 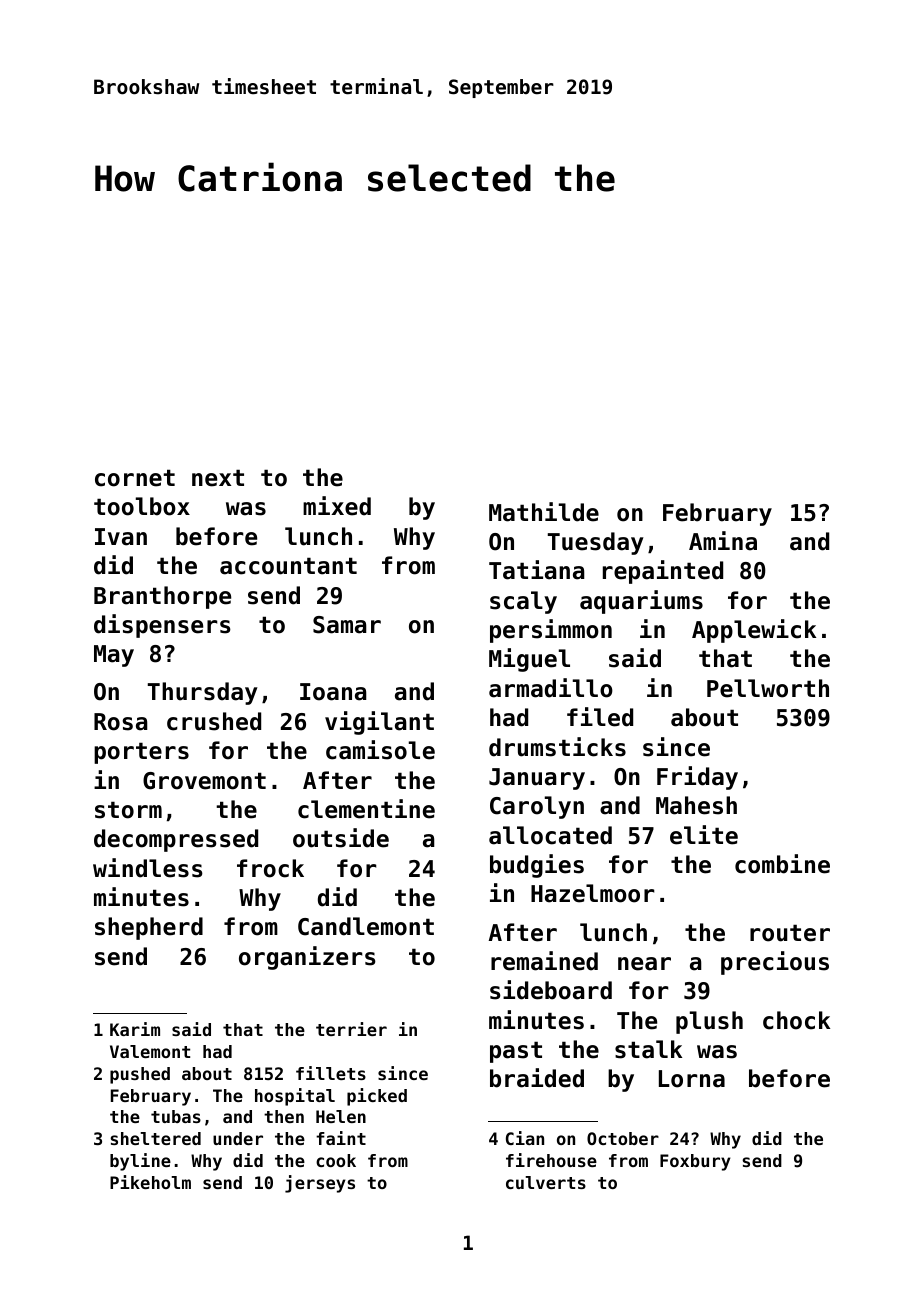 What do you see at coordinates (704, 835) in the page?
I see `elite` at bounding box center [704, 835].
